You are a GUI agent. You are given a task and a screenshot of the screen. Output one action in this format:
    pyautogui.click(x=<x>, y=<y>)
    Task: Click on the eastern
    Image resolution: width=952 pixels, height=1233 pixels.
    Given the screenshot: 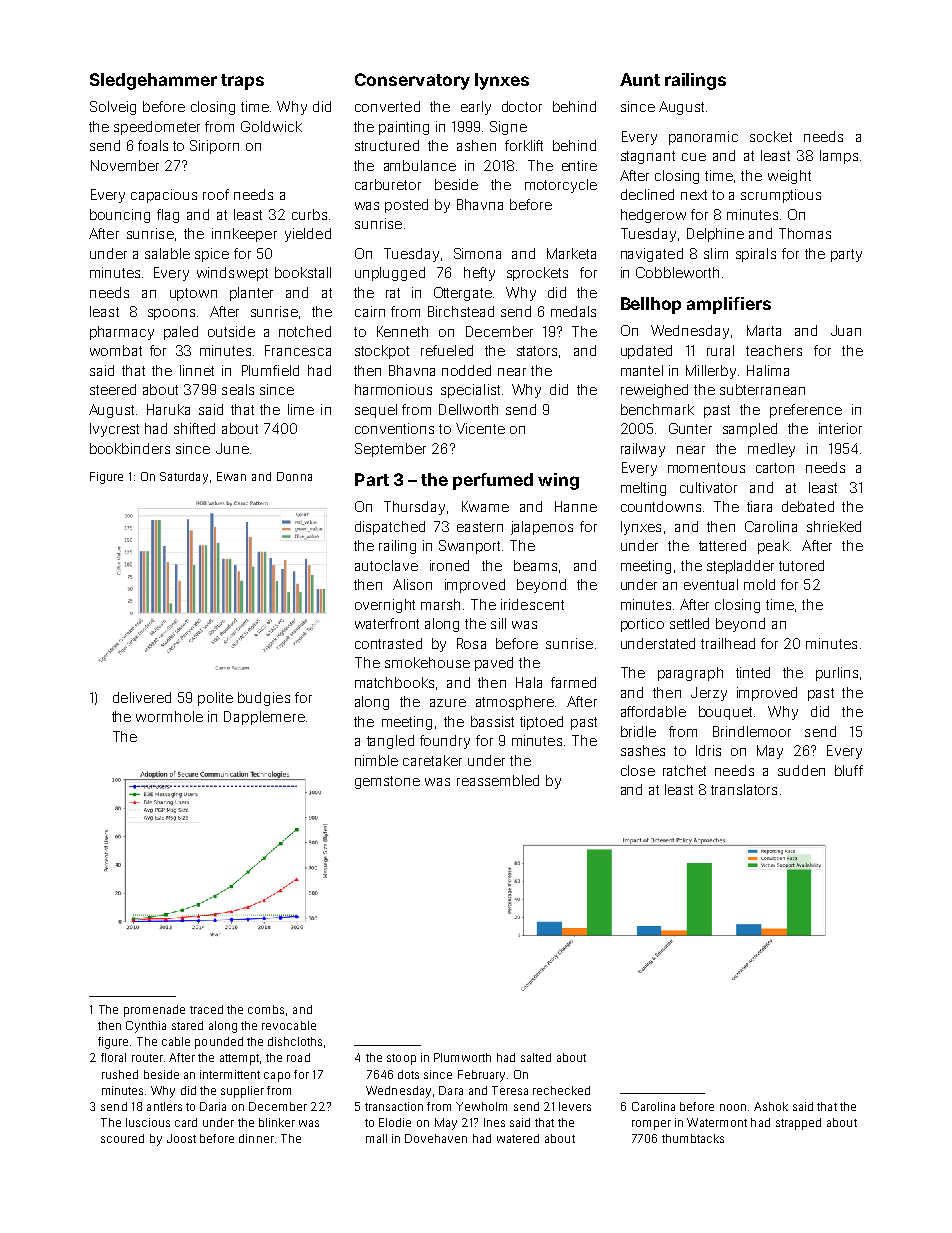 What is the action you would take?
    pyautogui.click(x=480, y=527)
